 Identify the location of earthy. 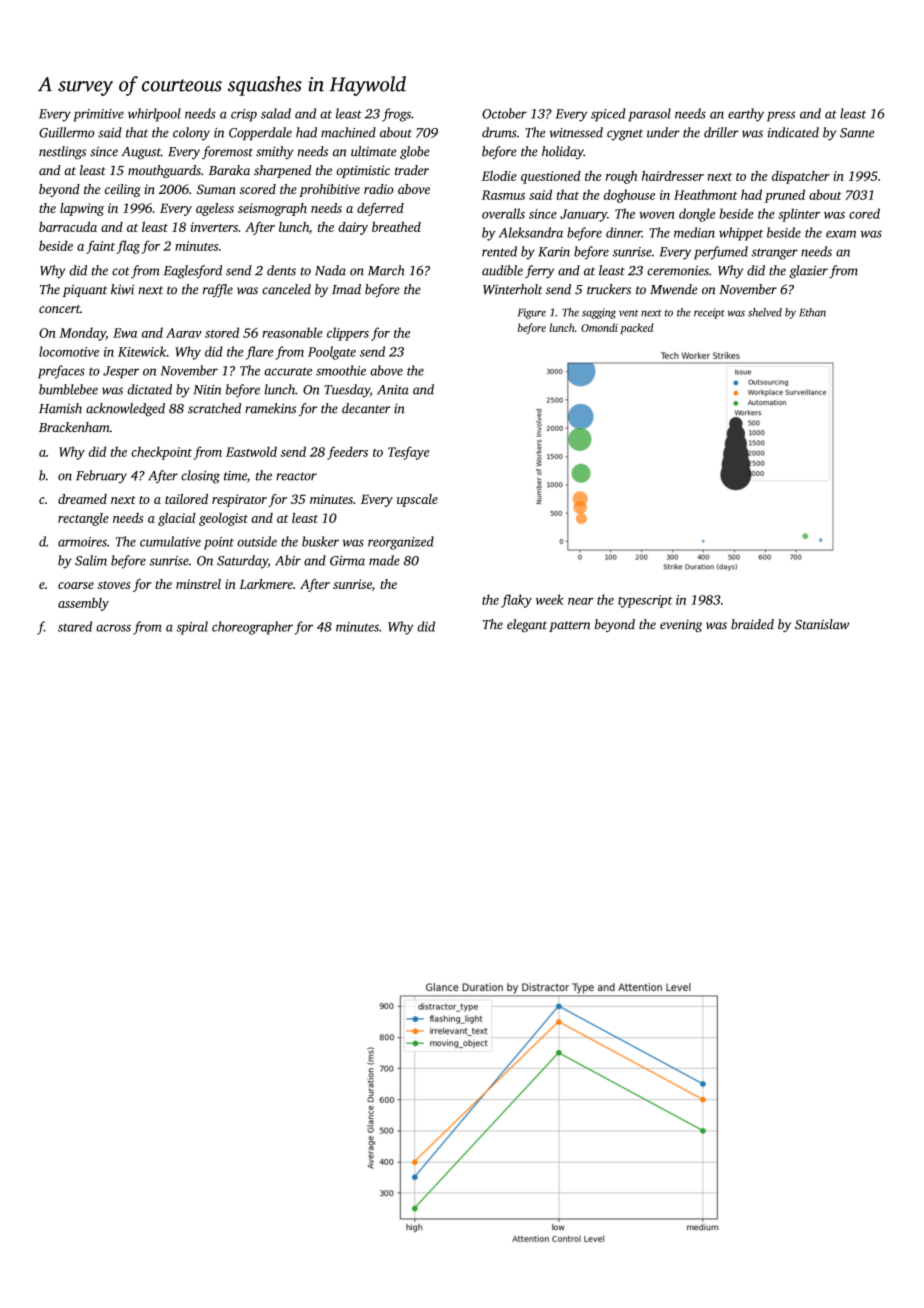
(746, 115).
